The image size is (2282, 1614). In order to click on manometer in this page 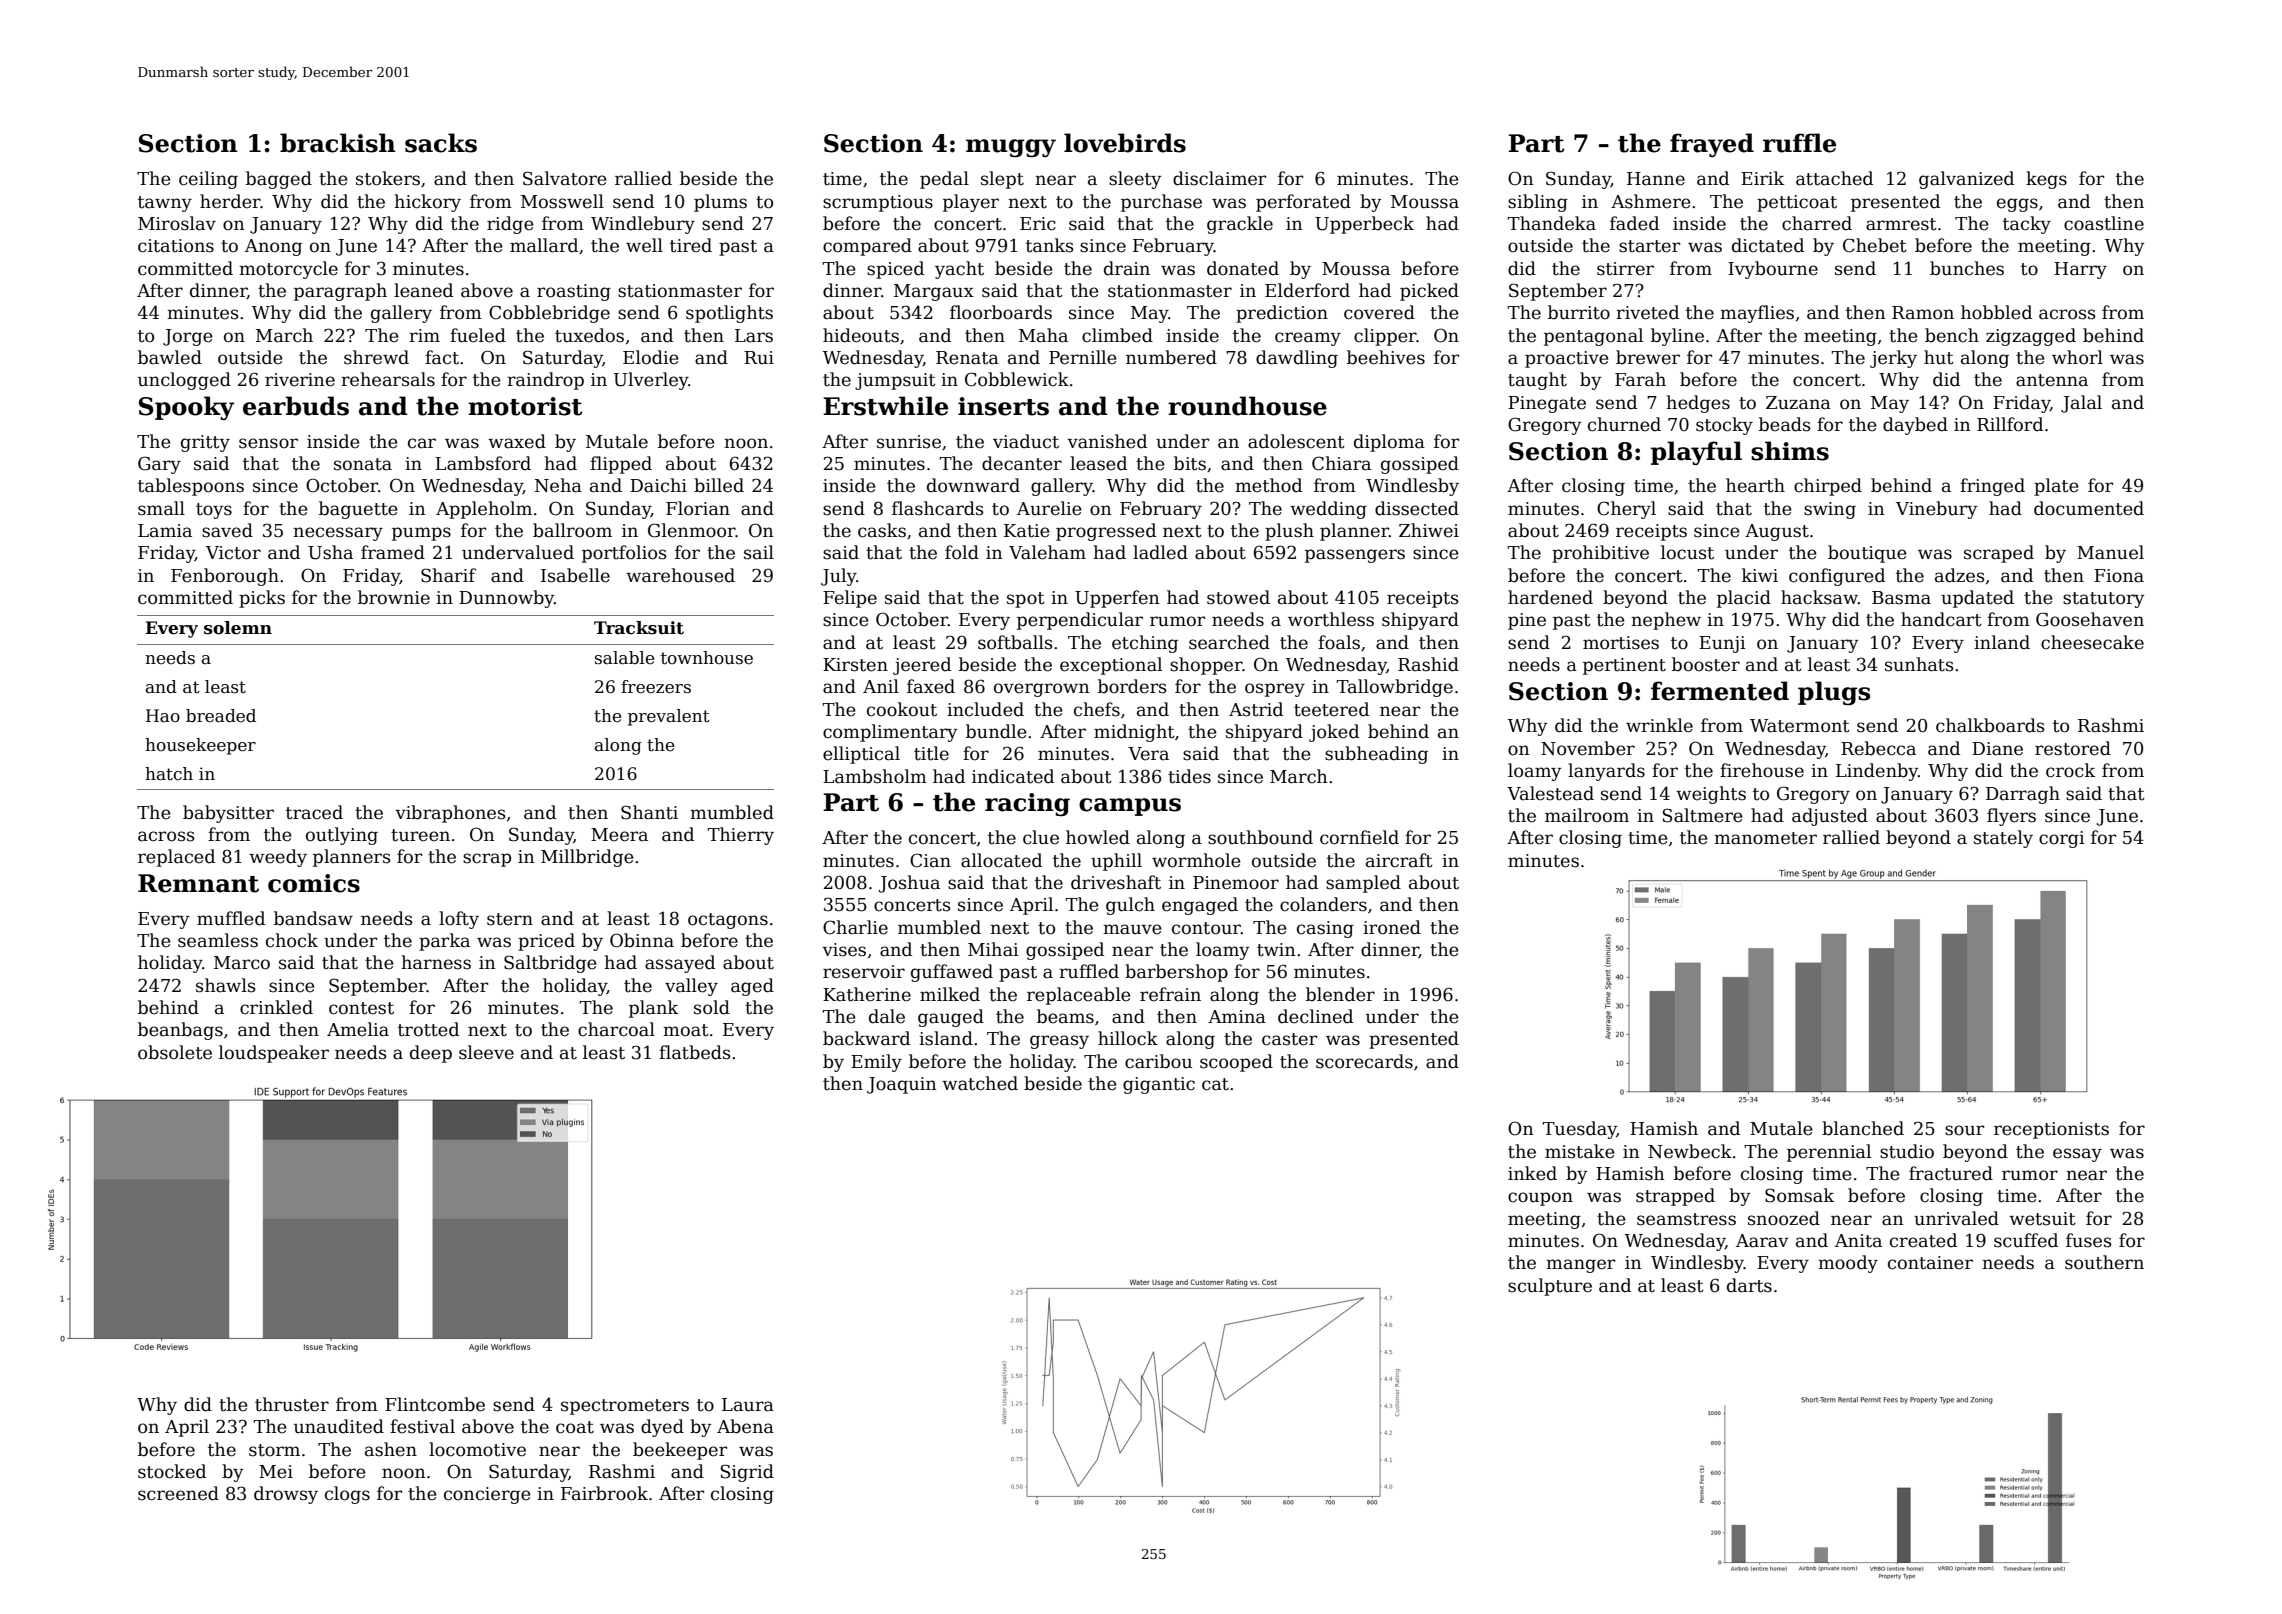, I will do `click(1765, 838)`.
